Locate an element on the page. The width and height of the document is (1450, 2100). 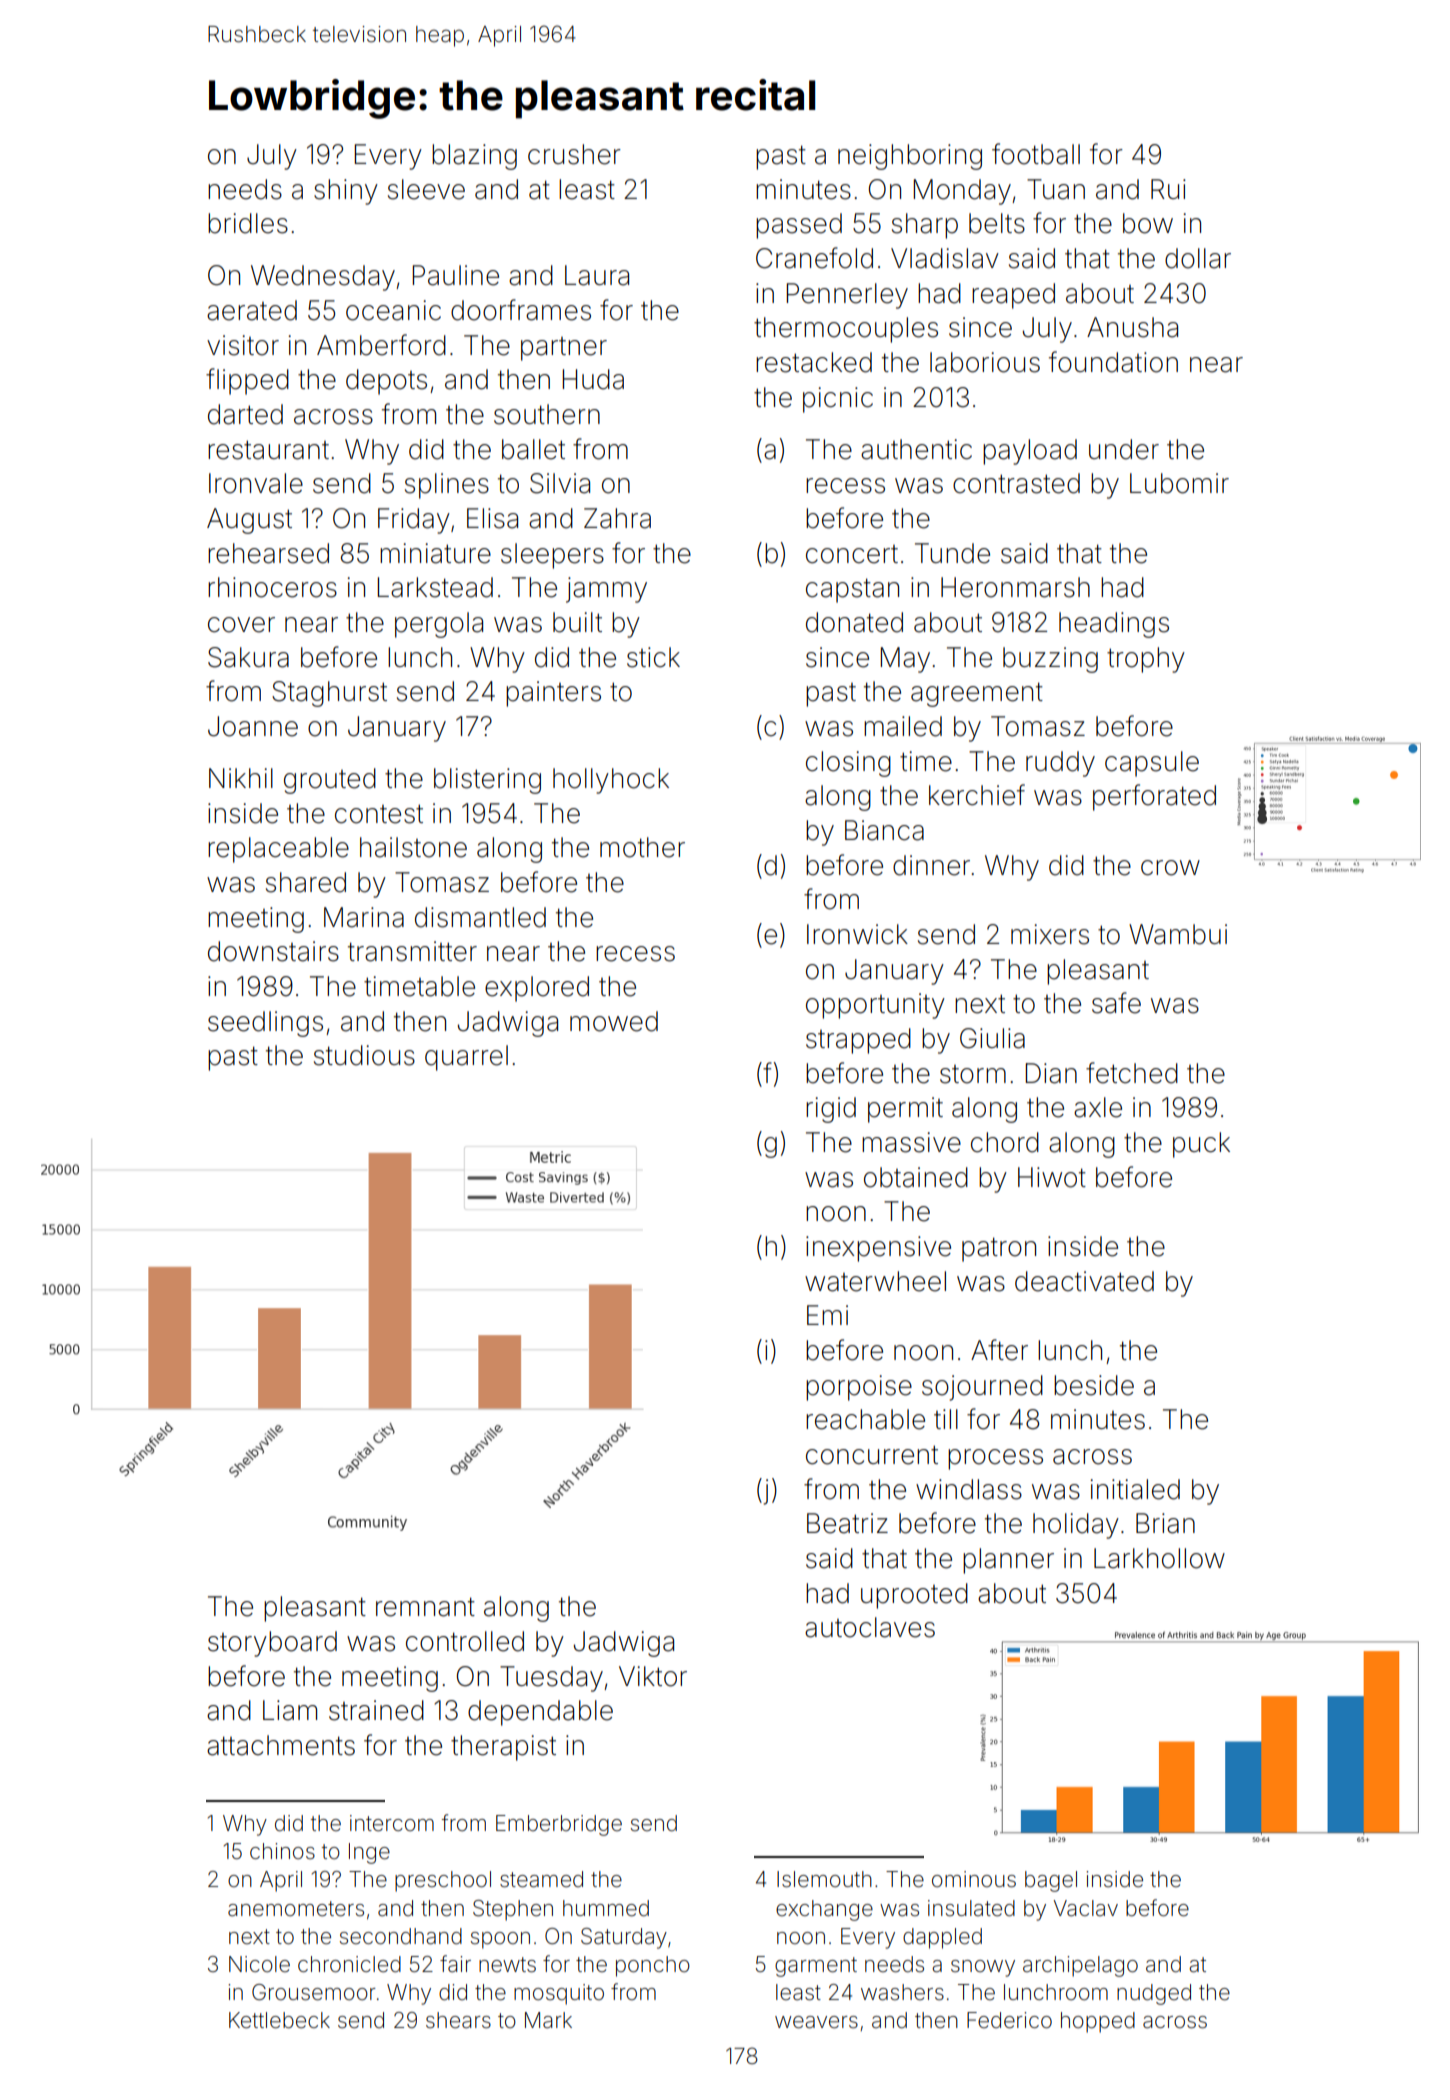
remnant is located at coordinates (425, 1607).
